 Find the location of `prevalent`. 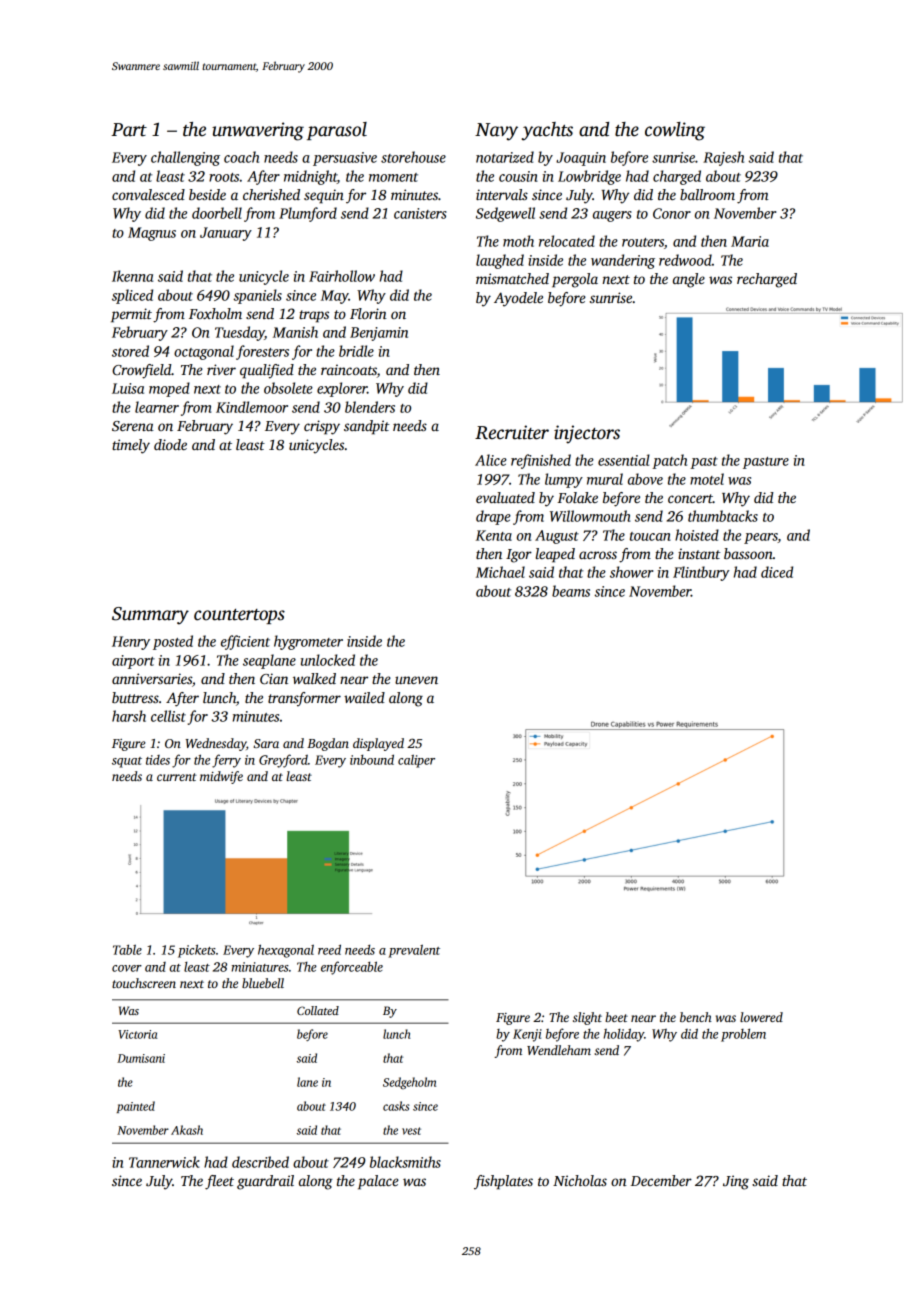

prevalent is located at coordinates (414, 951).
